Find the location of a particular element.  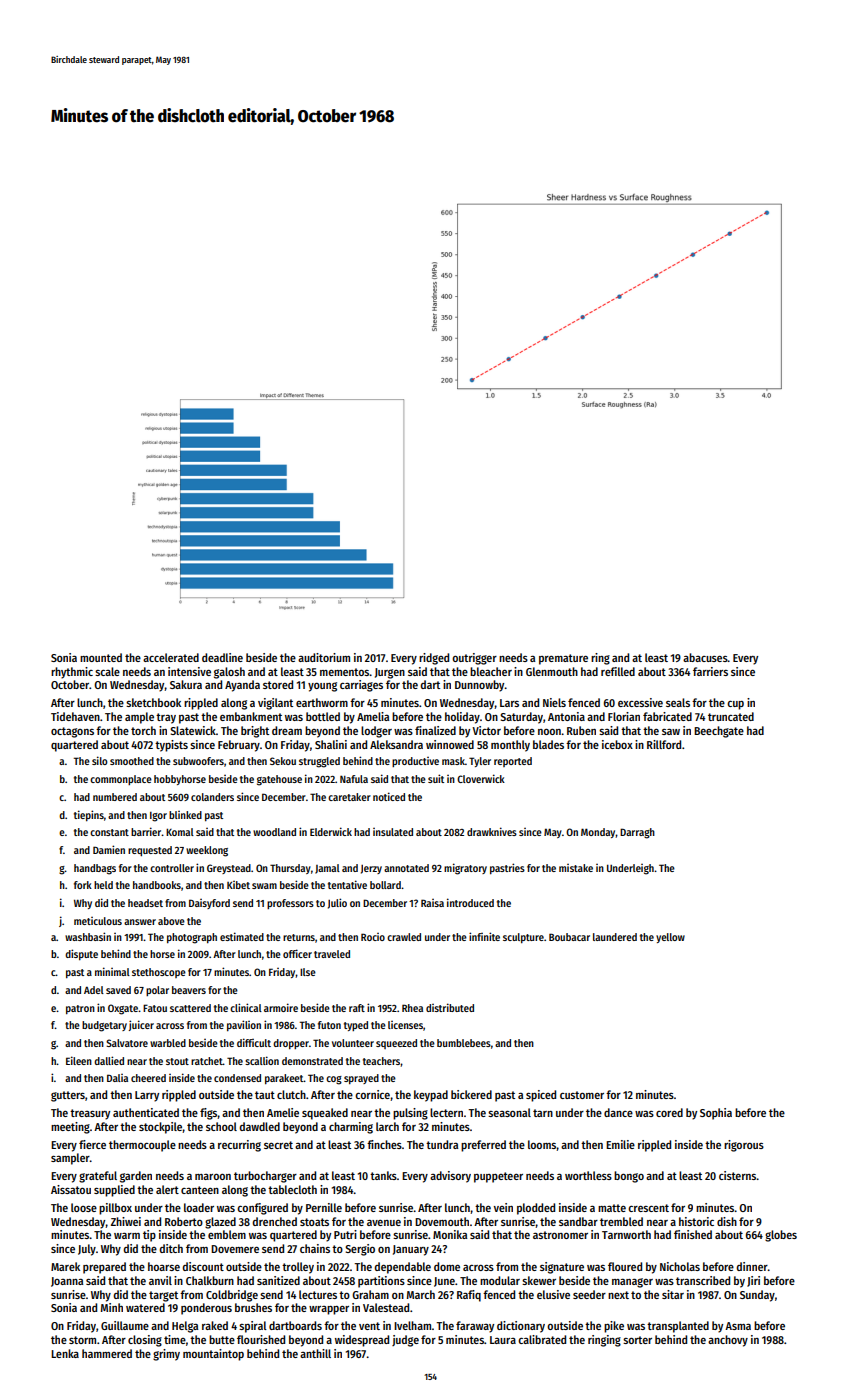

Rocio is located at coordinates (373, 937).
